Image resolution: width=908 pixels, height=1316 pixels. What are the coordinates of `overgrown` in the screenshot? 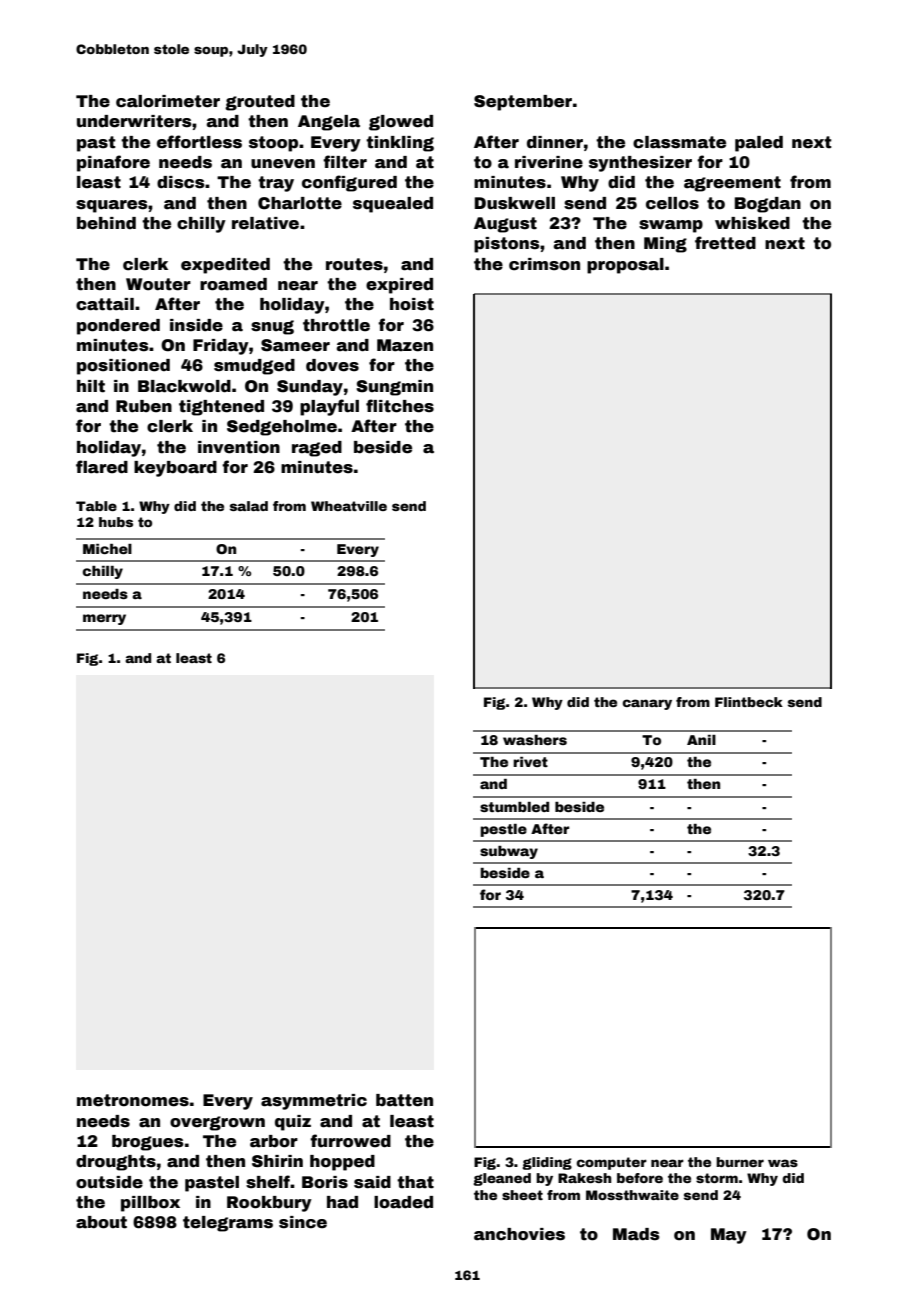 It's located at (217, 1123).
